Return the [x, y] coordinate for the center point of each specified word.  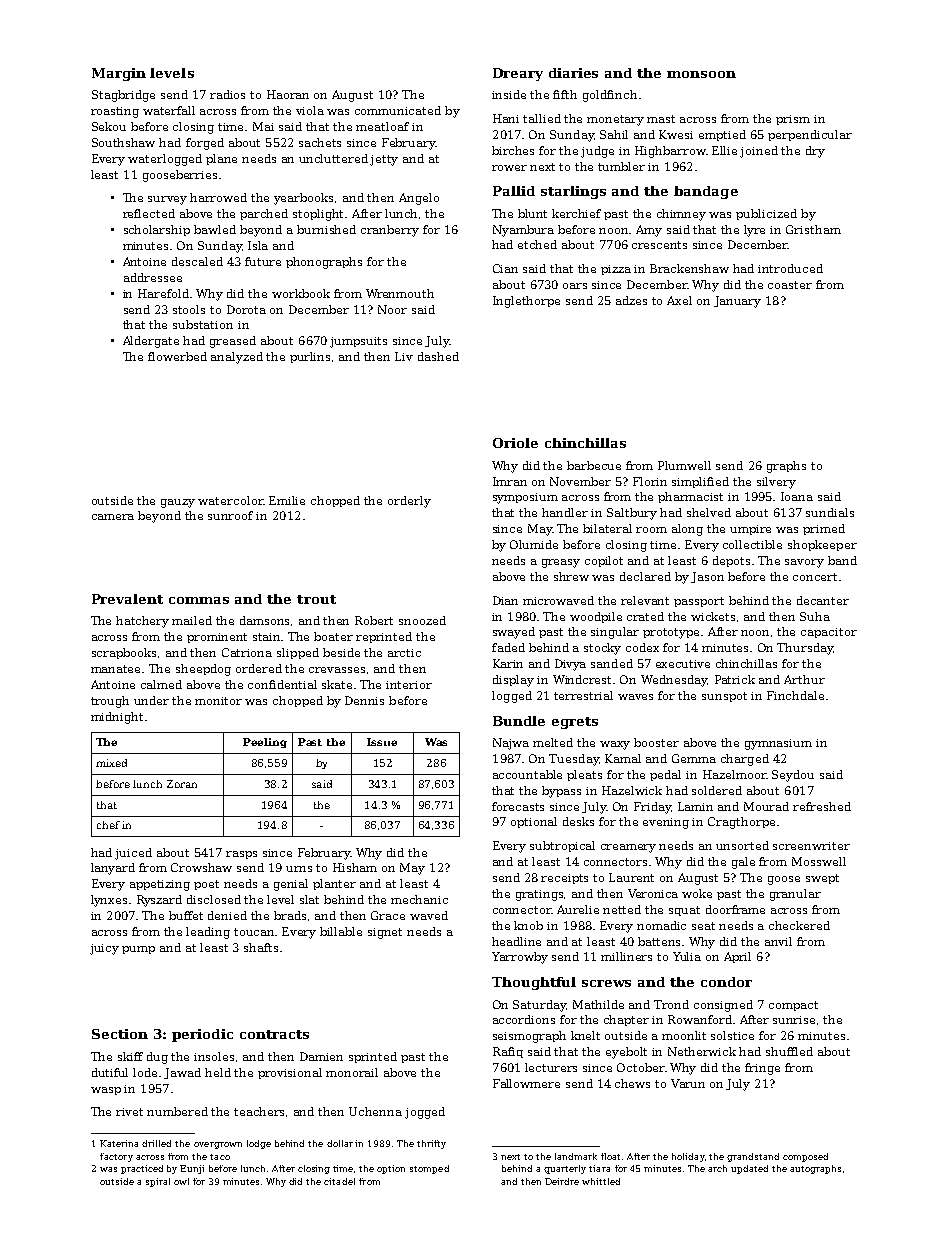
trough [110, 702]
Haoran [288, 94]
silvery [776, 483]
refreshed [822, 806]
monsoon [701, 74]
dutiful [110, 1072]
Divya [570, 665]
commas [199, 600]
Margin [119, 74]
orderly [409, 502]
